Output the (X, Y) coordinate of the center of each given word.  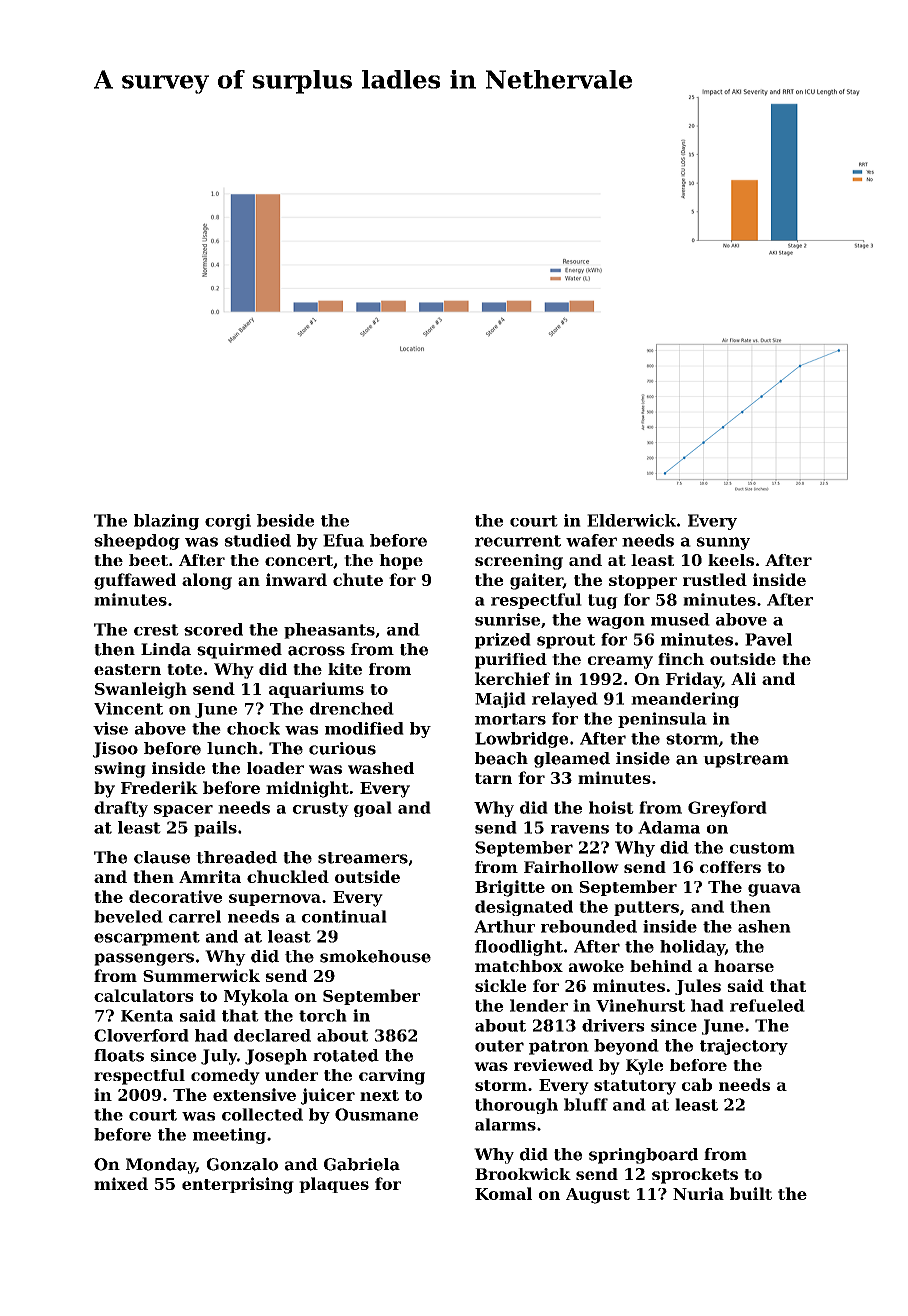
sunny (723, 543)
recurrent (518, 541)
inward (296, 579)
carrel (195, 916)
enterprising (238, 1185)
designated (524, 908)
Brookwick (523, 1174)
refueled (767, 1005)
